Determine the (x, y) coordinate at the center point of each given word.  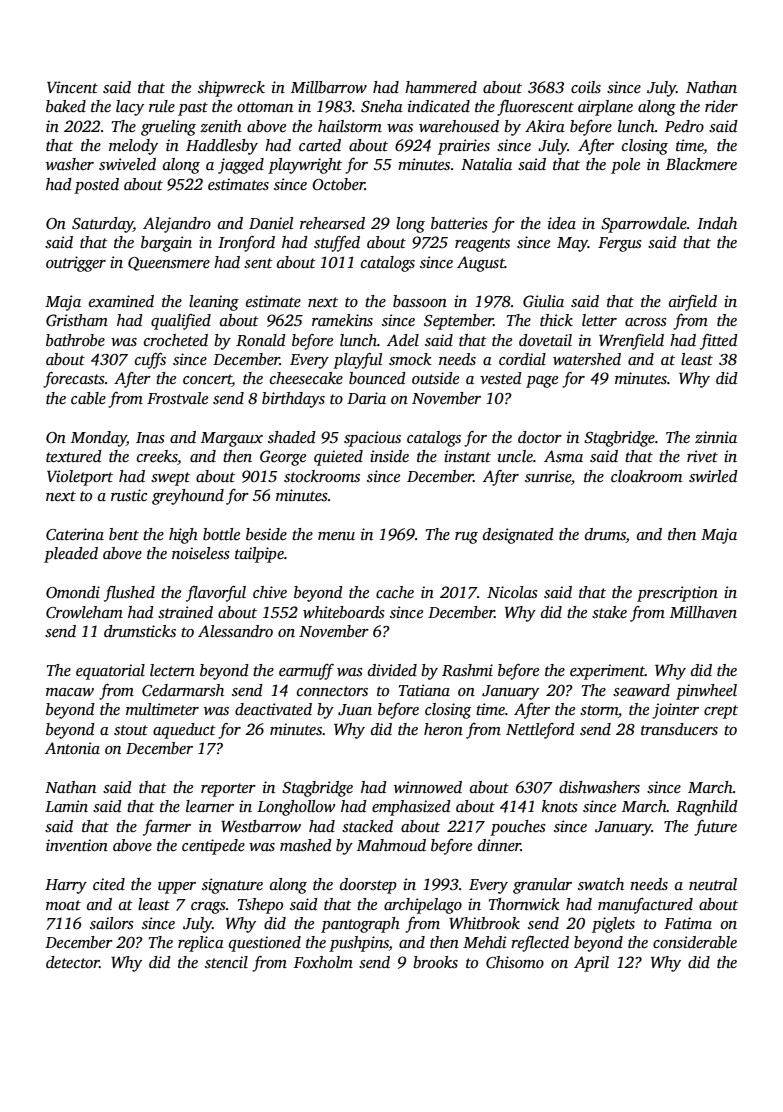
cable (88, 398)
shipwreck (231, 89)
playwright (305, 166)
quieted (338, 458)
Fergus (620, 244)
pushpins (359, 944)
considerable (695, 942)
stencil (226, 962)
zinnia (716, 437)
